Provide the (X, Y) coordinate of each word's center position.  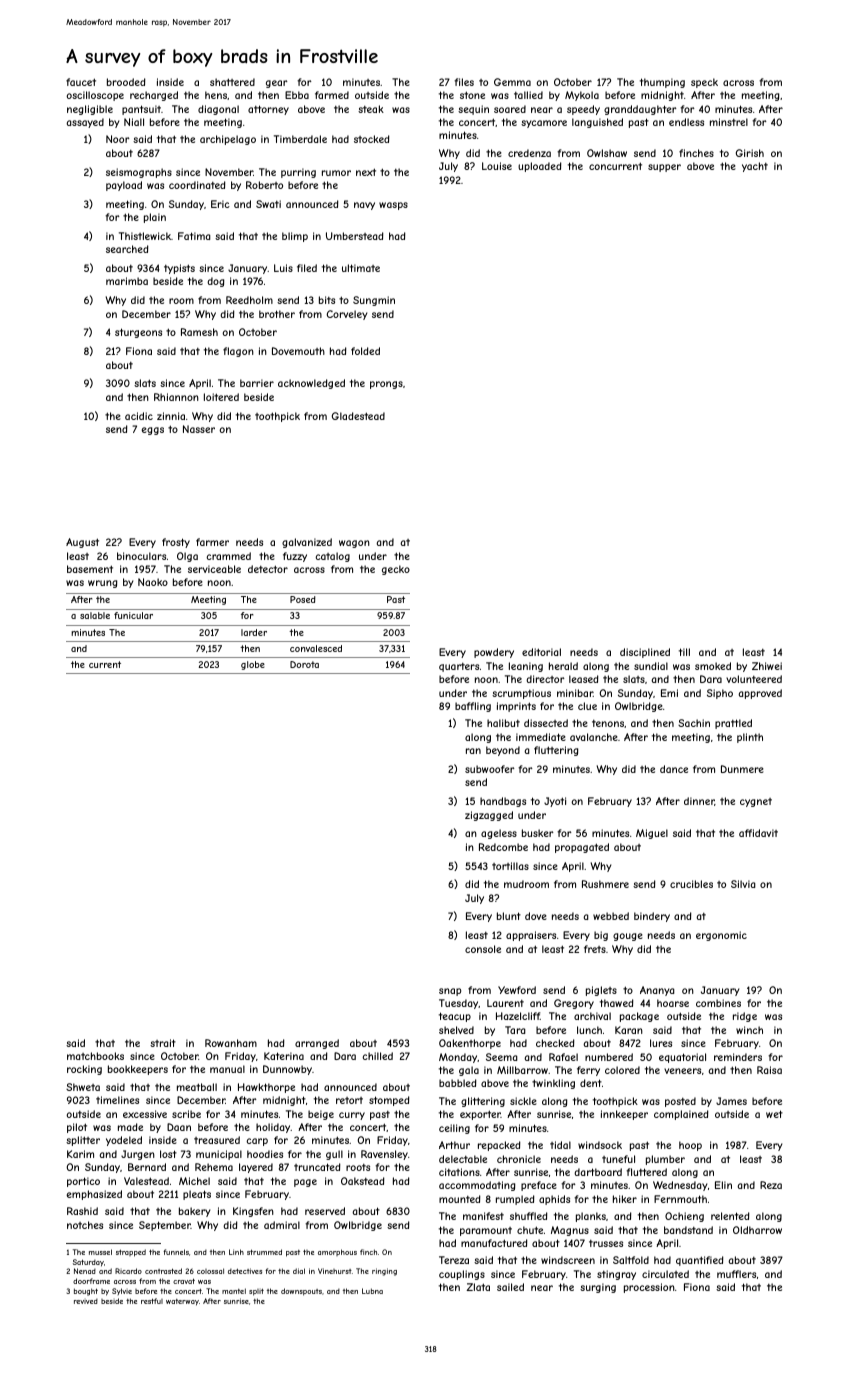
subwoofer (490, 769)
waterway (182, 1302)
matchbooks (95, 1056)
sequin (473, 110)
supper (664, 168)
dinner (699, 801)
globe (253, 665)
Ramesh (199, 332)
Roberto (264, 185)
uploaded (540, 167)
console (483, 949)
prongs (386, 385)
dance (674, 769)
